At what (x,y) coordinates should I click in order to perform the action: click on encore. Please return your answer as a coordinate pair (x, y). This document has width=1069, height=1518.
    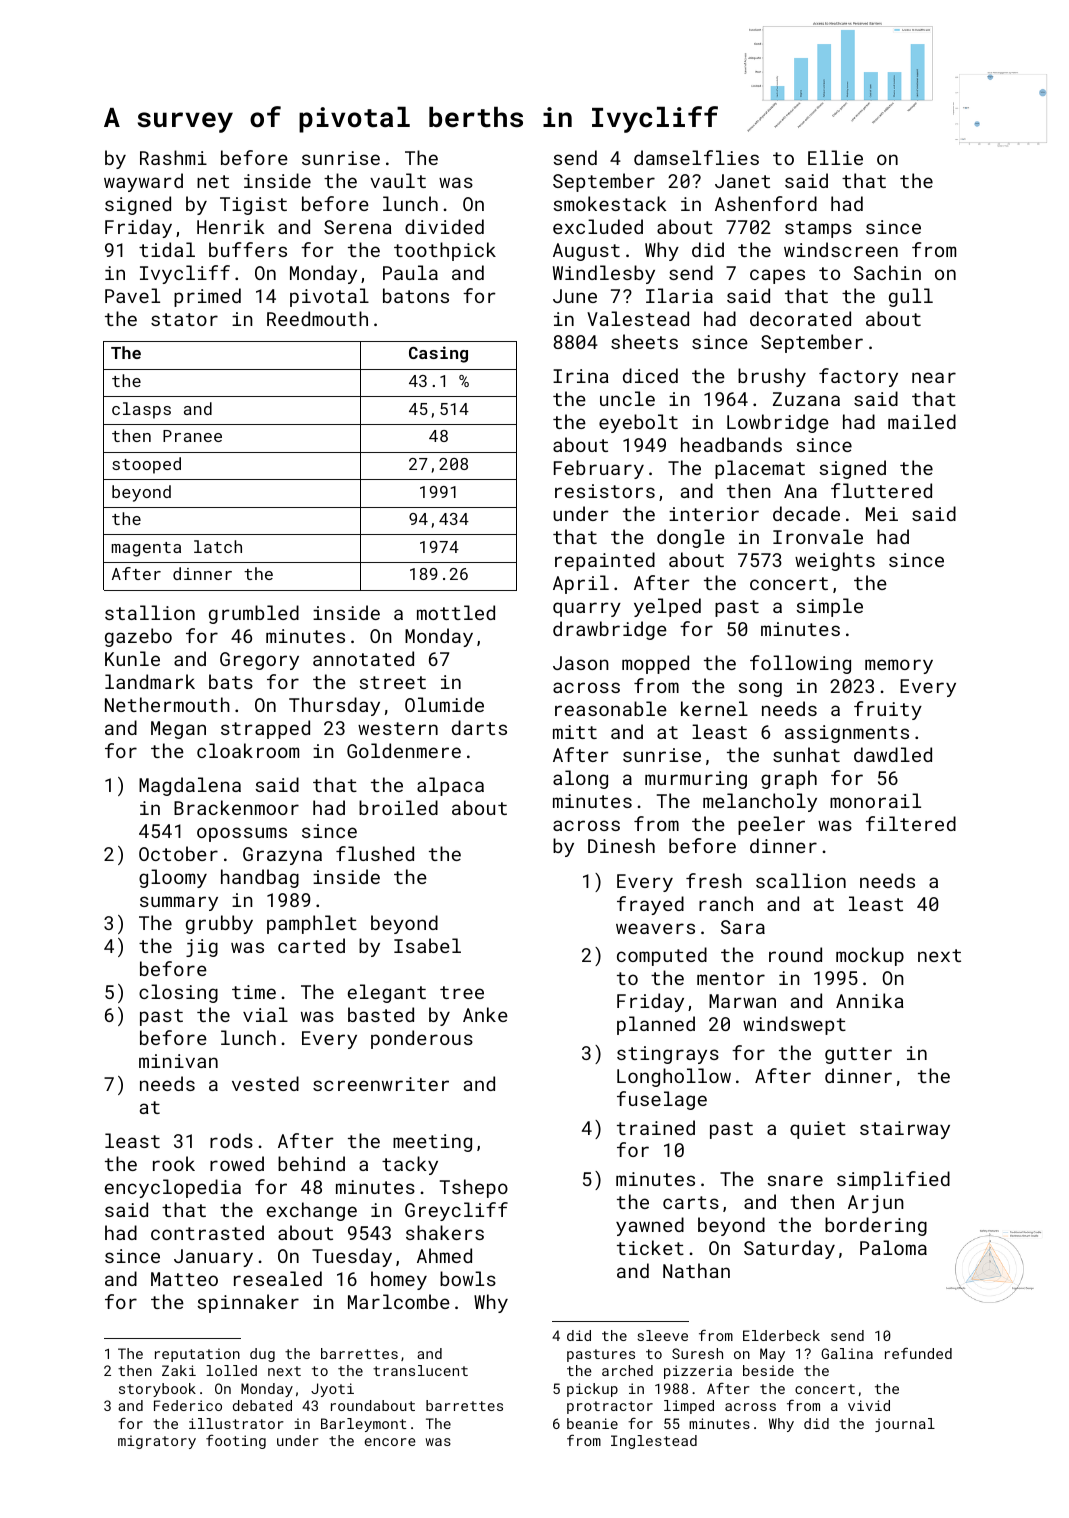
    Looking at the image, I should click on (390, 1442).
